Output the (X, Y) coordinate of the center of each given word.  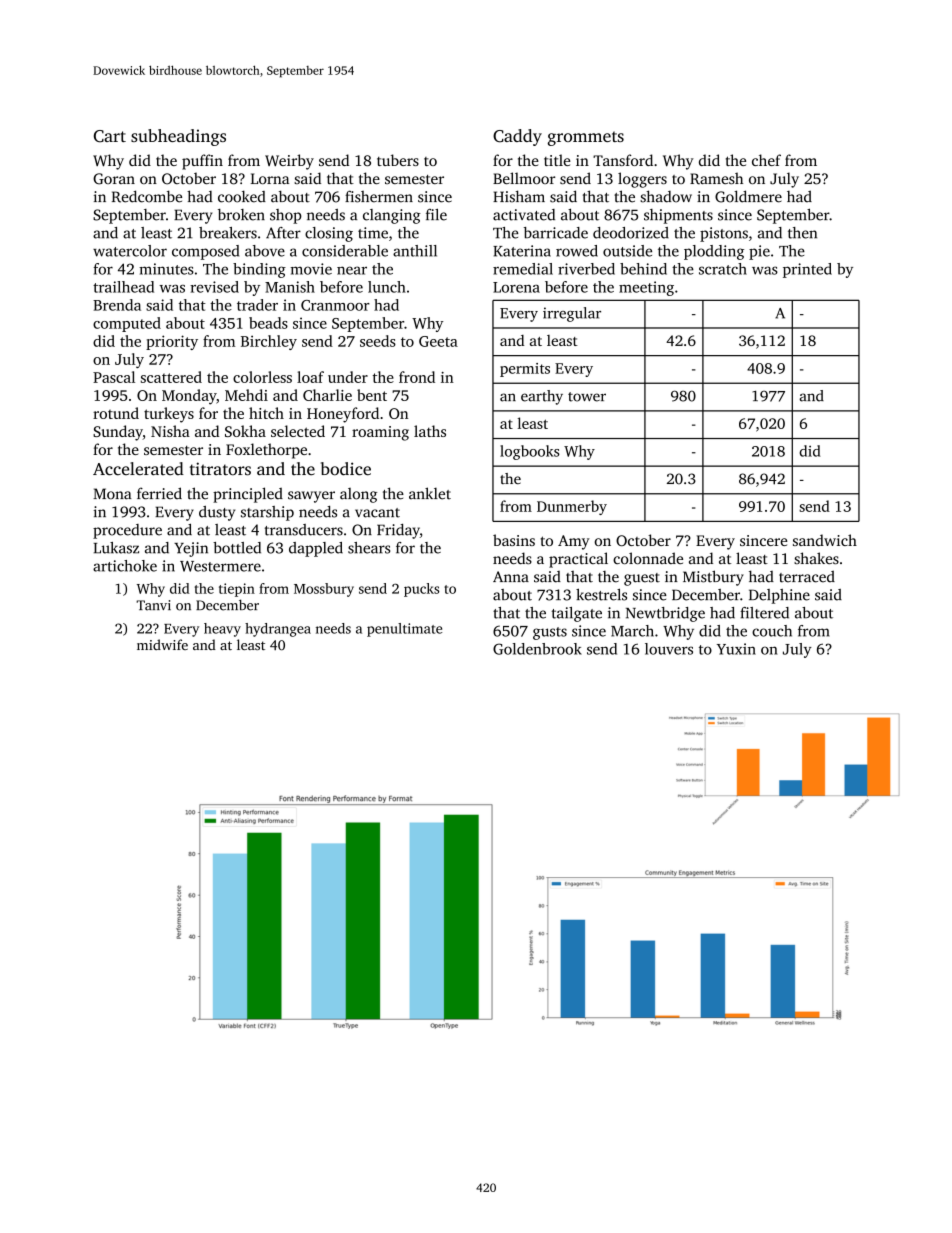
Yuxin (736, 649)
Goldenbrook (537, 649)
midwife (162, 644)
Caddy (517, 137)
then (802, 233)
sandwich (825, 540)
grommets (585, 138)
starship (267, 513)
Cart (110, 136)
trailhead (123, 287)
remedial (523, 269)
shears (369, 548)
